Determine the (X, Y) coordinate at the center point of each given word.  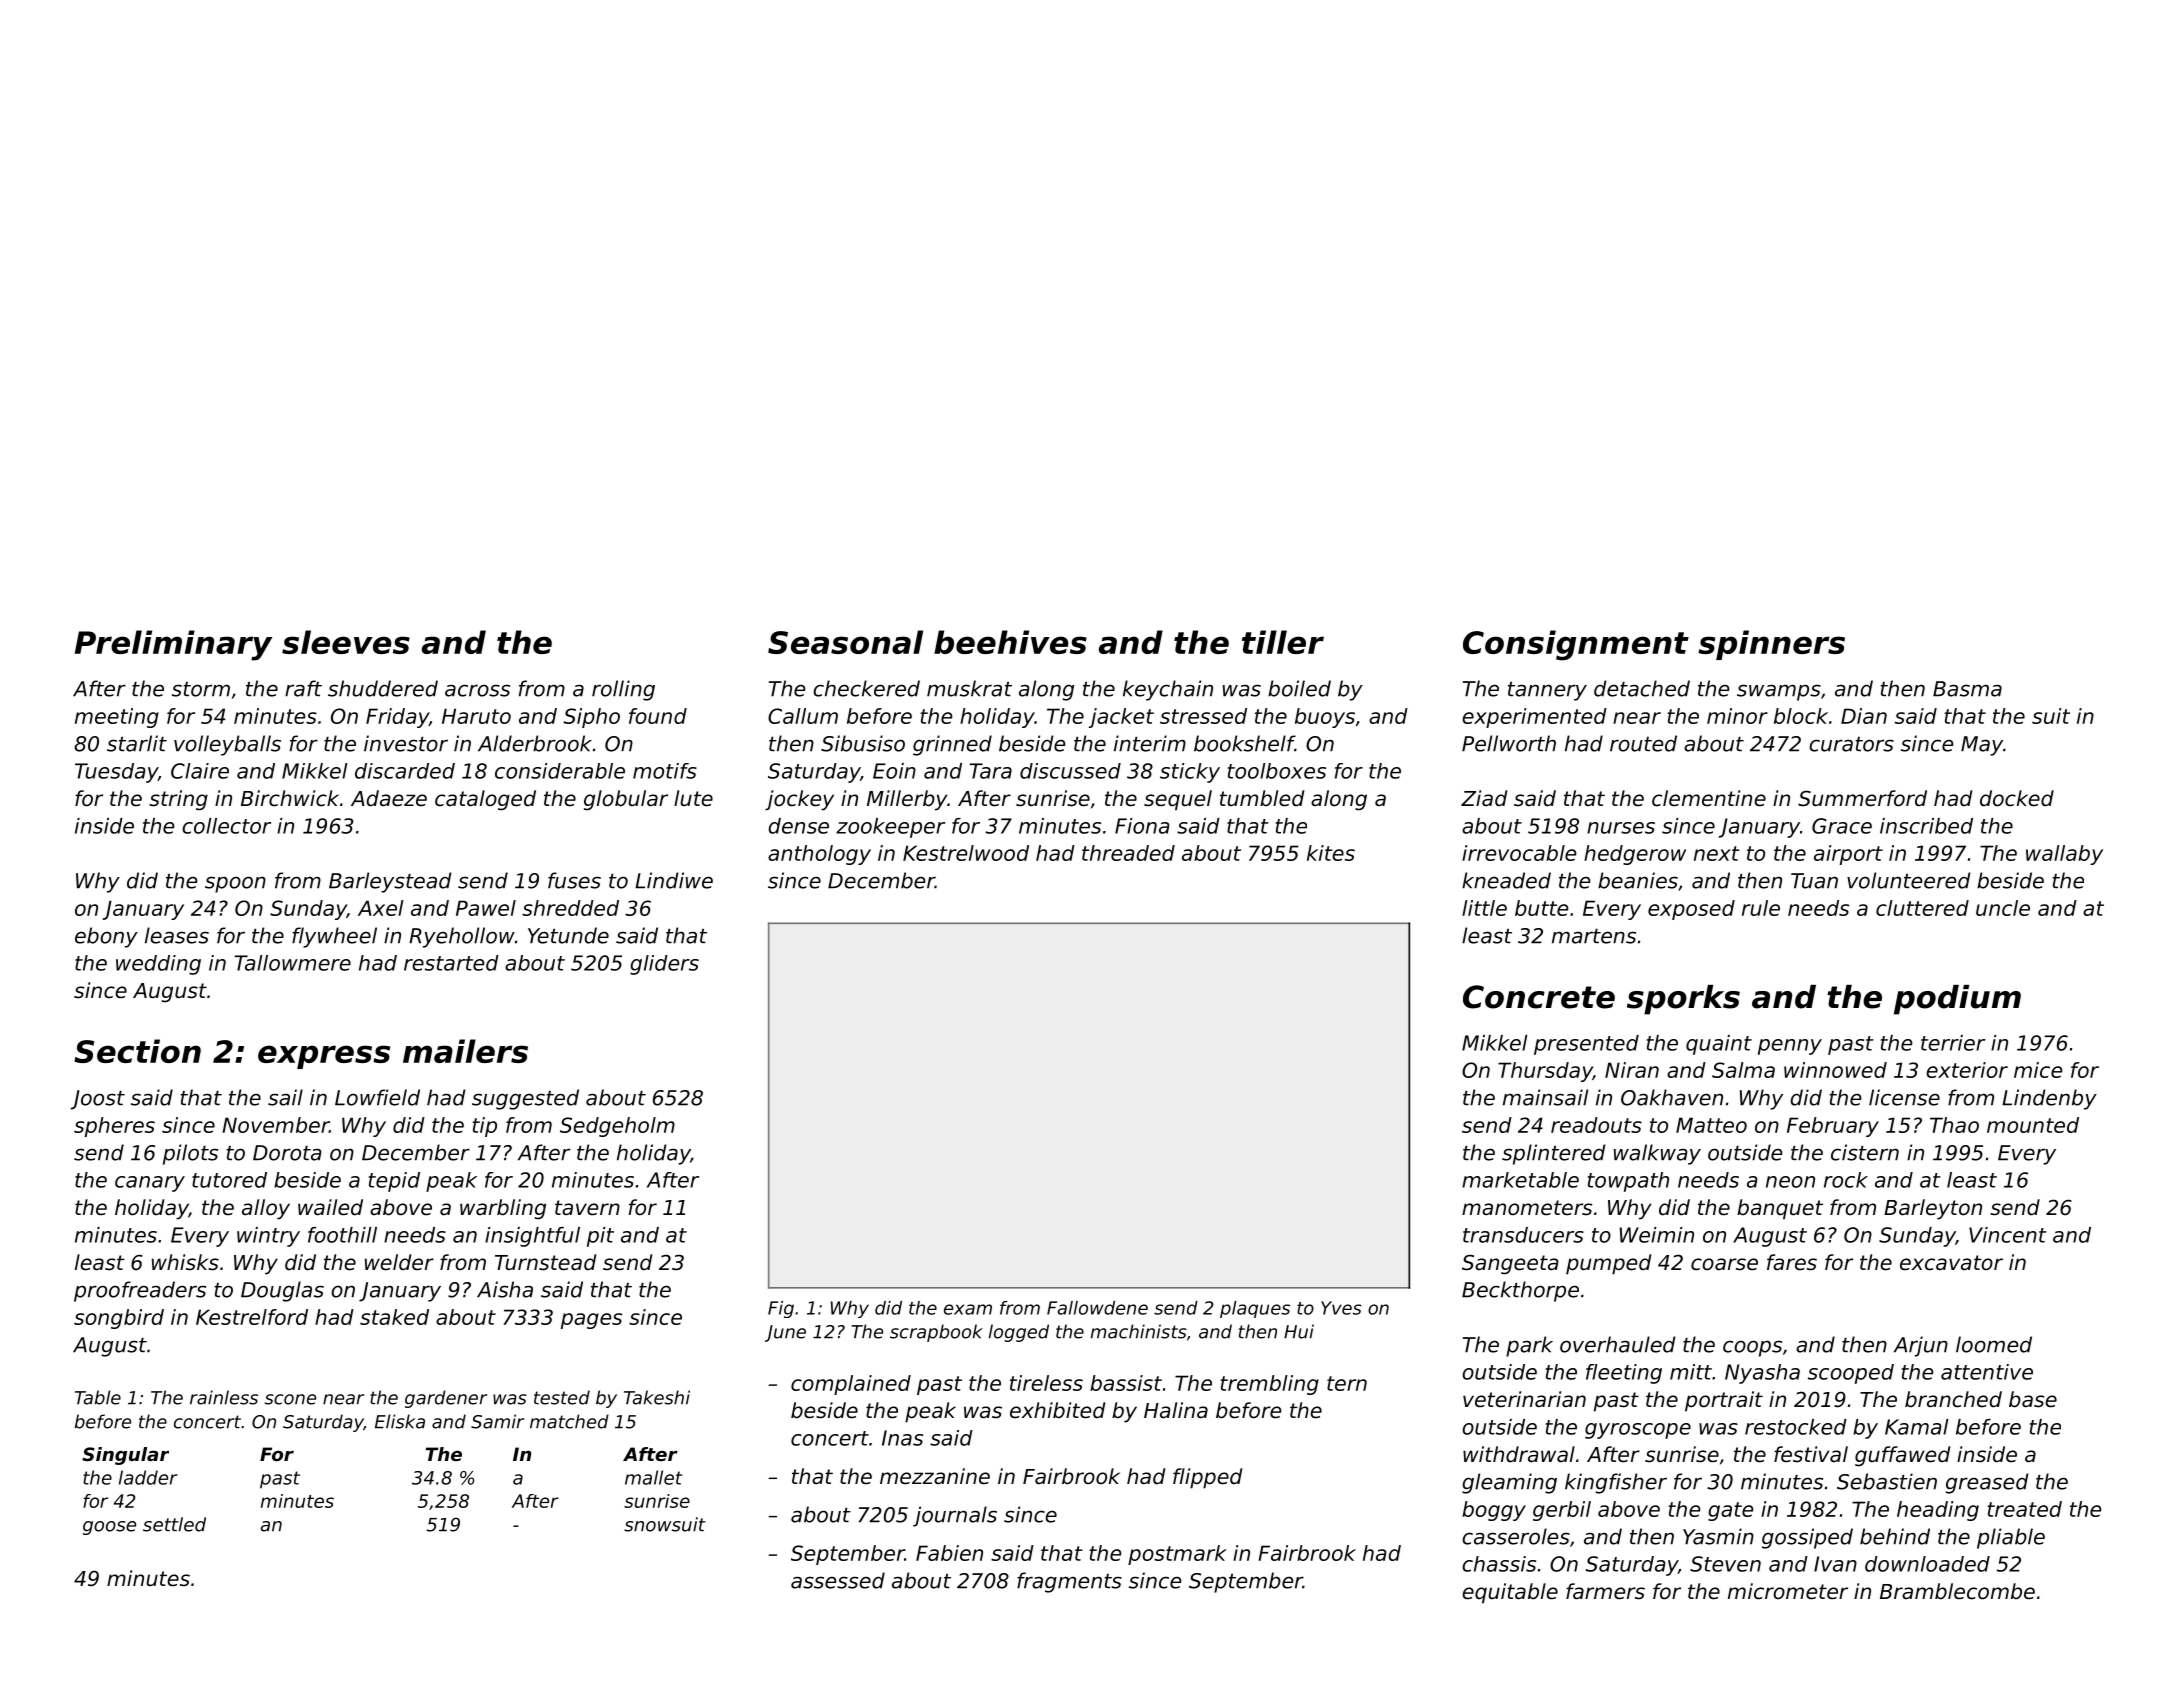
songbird (119, 1319)
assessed (838, 1580)
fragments (1069, 1582)
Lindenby (2049, 1099)
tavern (587, 1208)
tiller (1283, 642)
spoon (235, 884)
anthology (819, 855)
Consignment (1576, 645)
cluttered (1922, 908)
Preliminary (173, 645)
